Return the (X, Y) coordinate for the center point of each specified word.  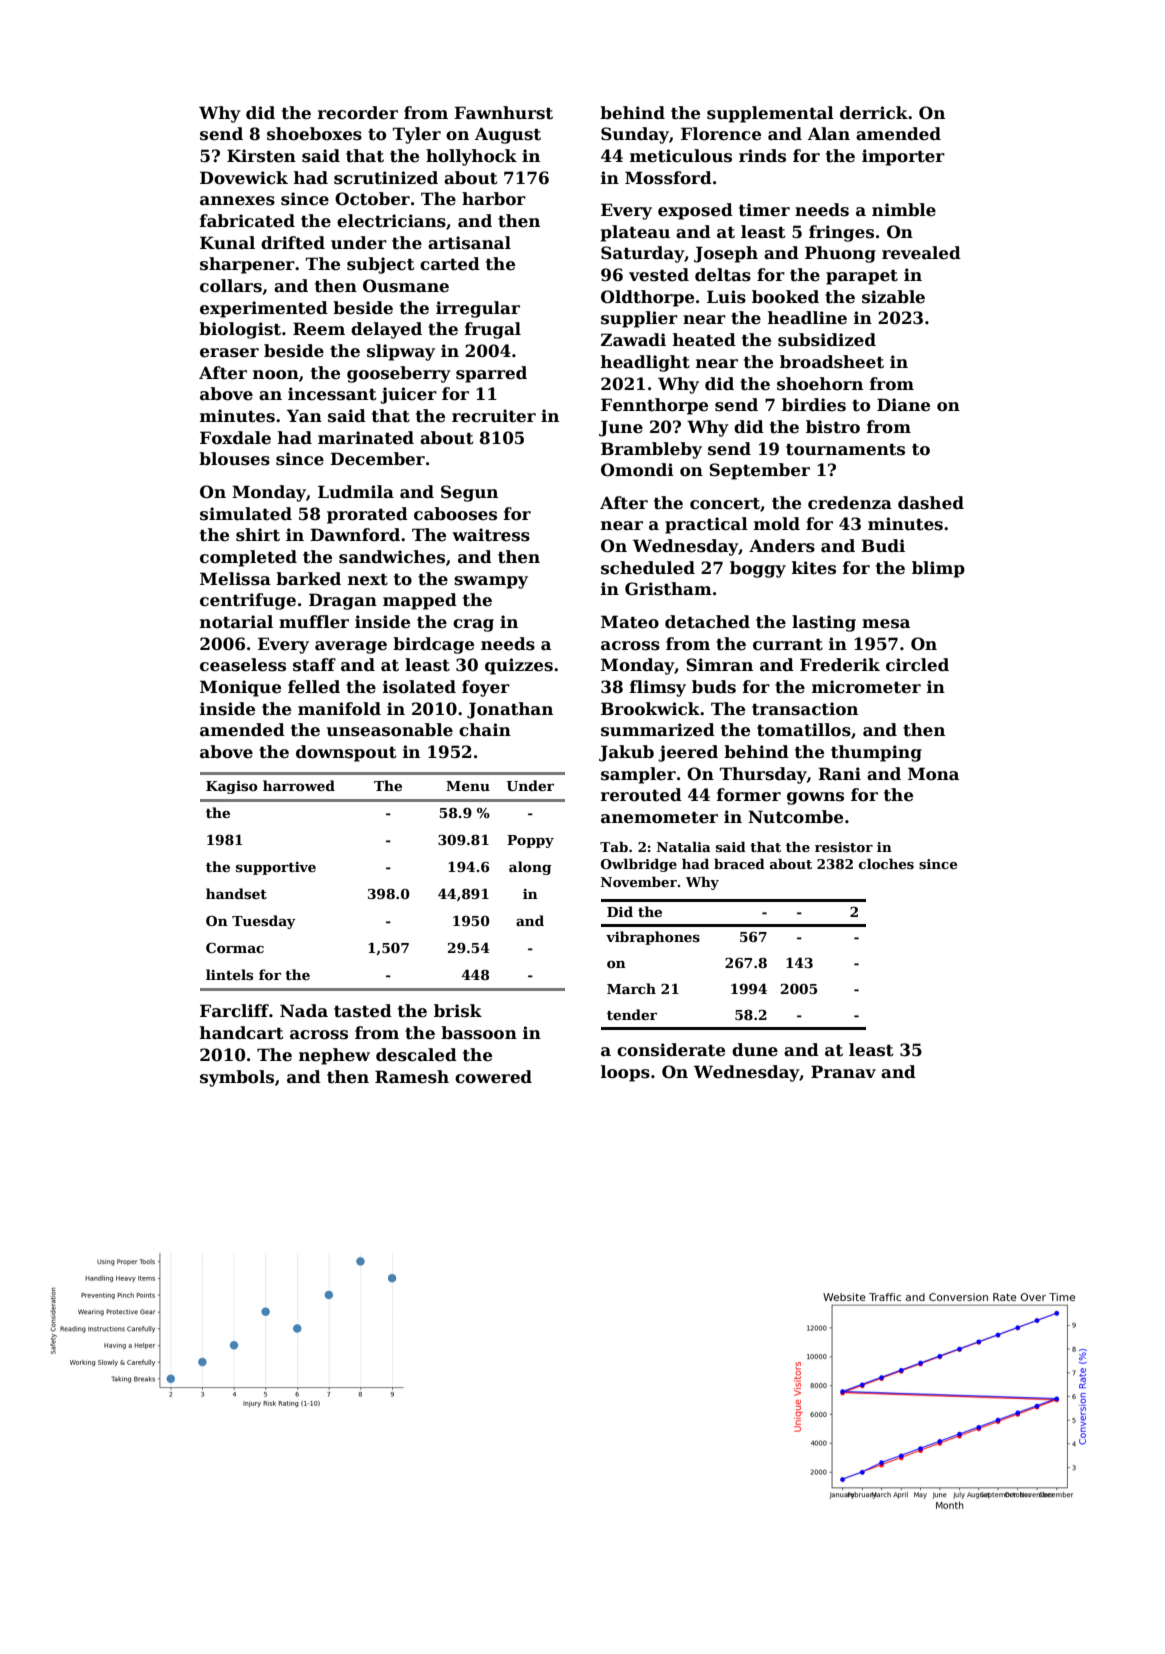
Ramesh (412, 1077)
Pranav (843, 1072)
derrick (874, 113)
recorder (358, 113)
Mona (933, 774)
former (749, 795)
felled (314, 687)
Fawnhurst (503, 113)
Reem (319, 329)
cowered (493, 1077)
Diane (903, 405)
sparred (491, 374)
